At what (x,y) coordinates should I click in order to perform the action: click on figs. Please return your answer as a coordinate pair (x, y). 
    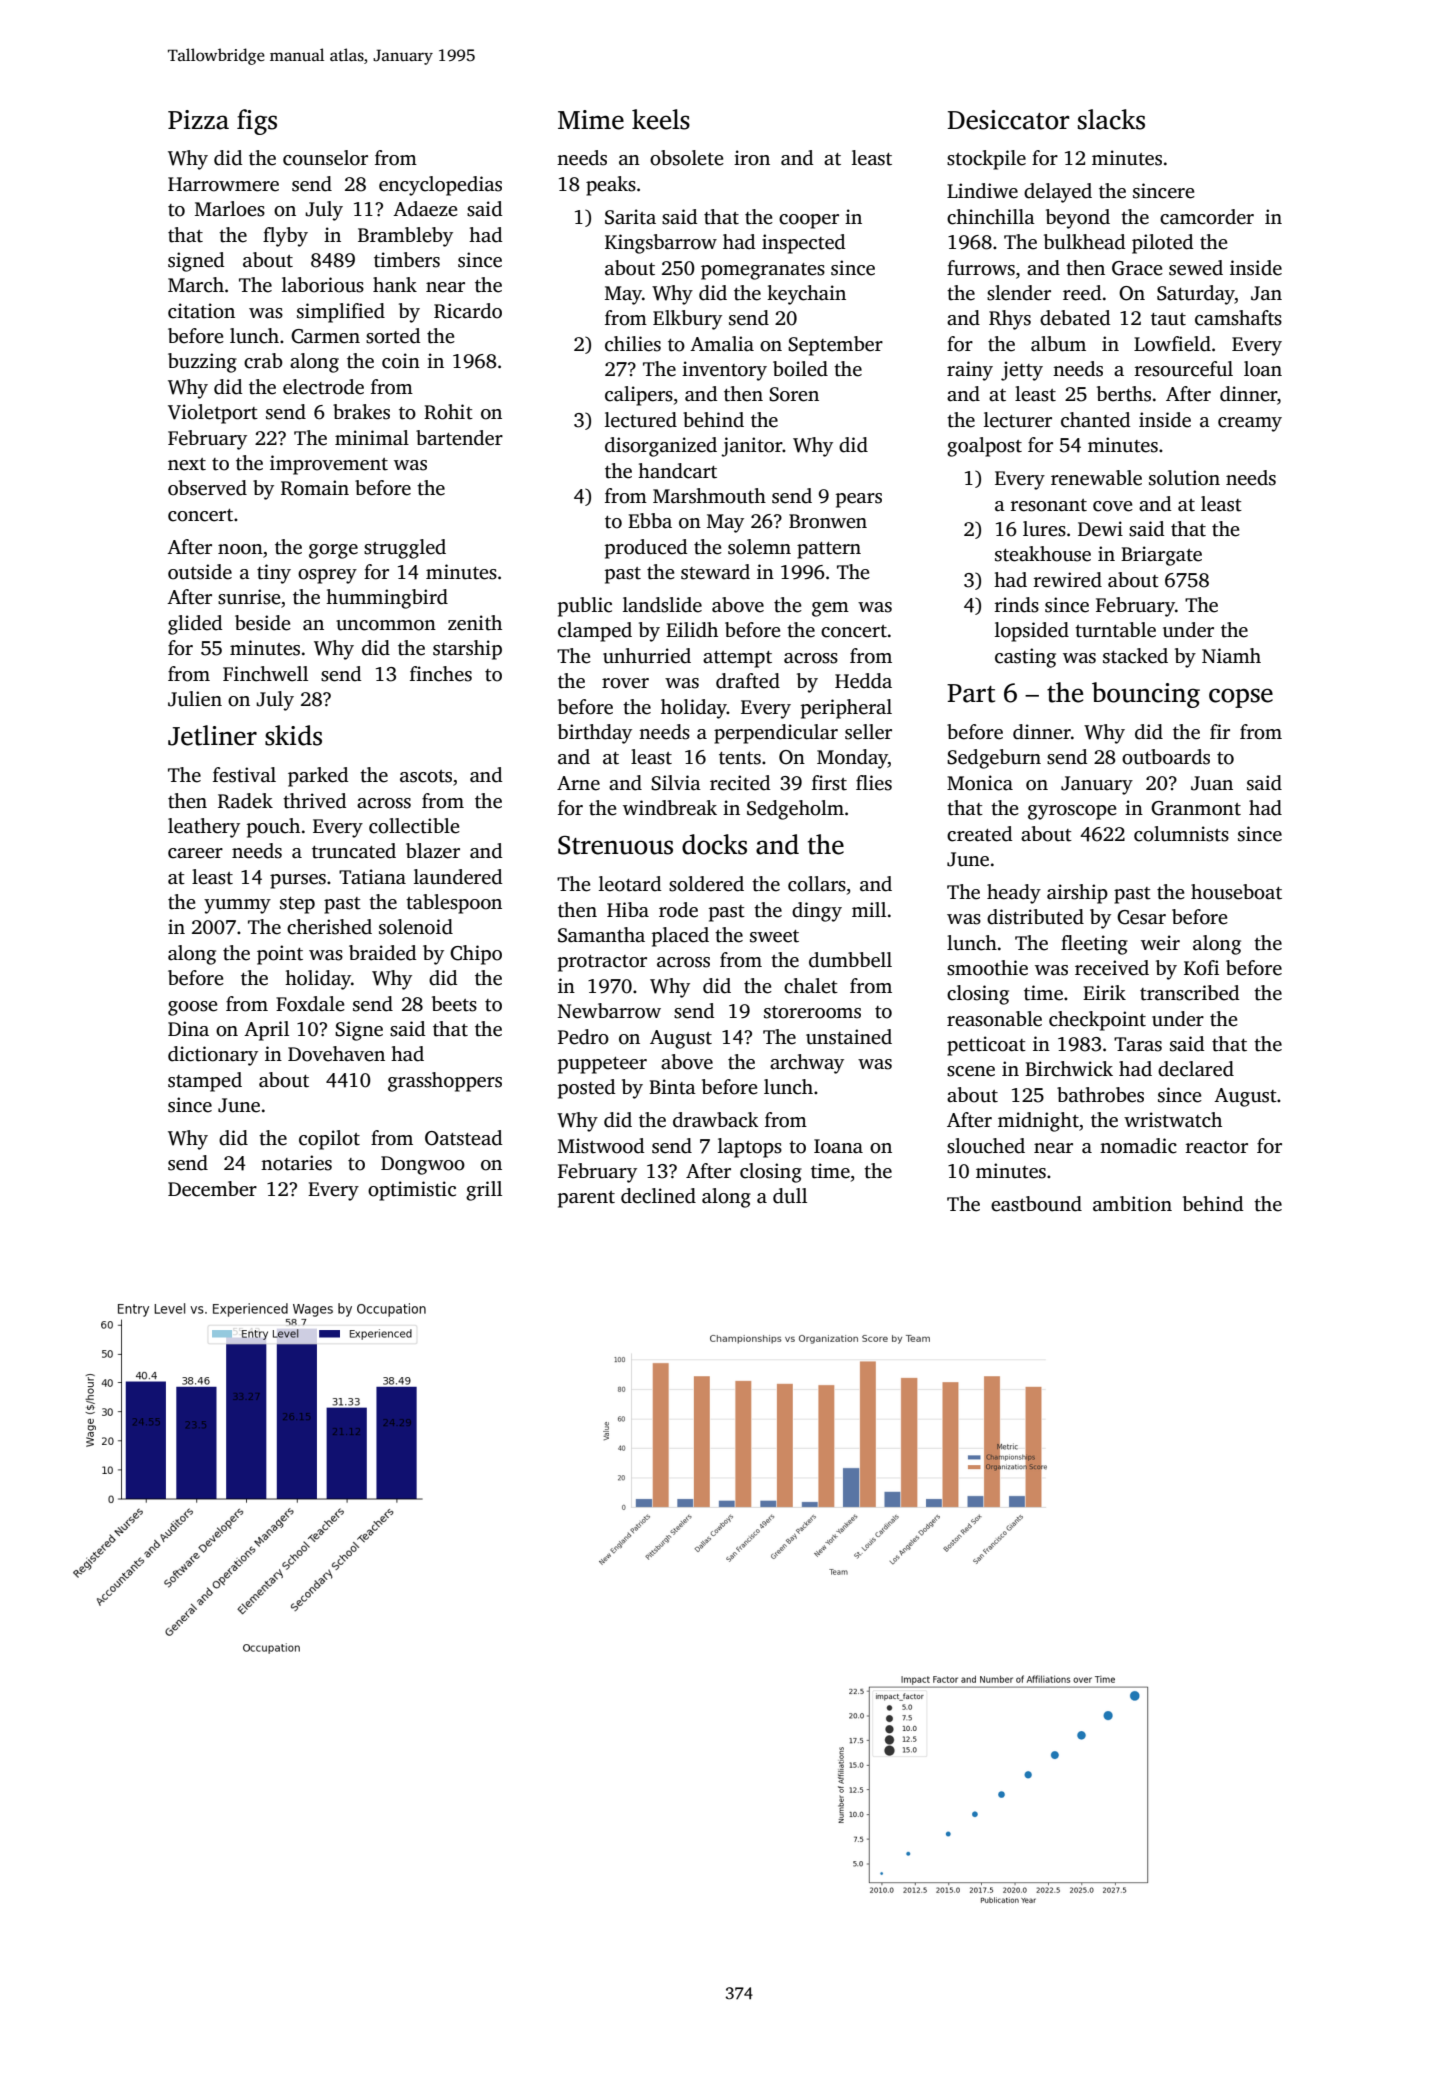
    Looking at the image, I should click on (257, 122).
